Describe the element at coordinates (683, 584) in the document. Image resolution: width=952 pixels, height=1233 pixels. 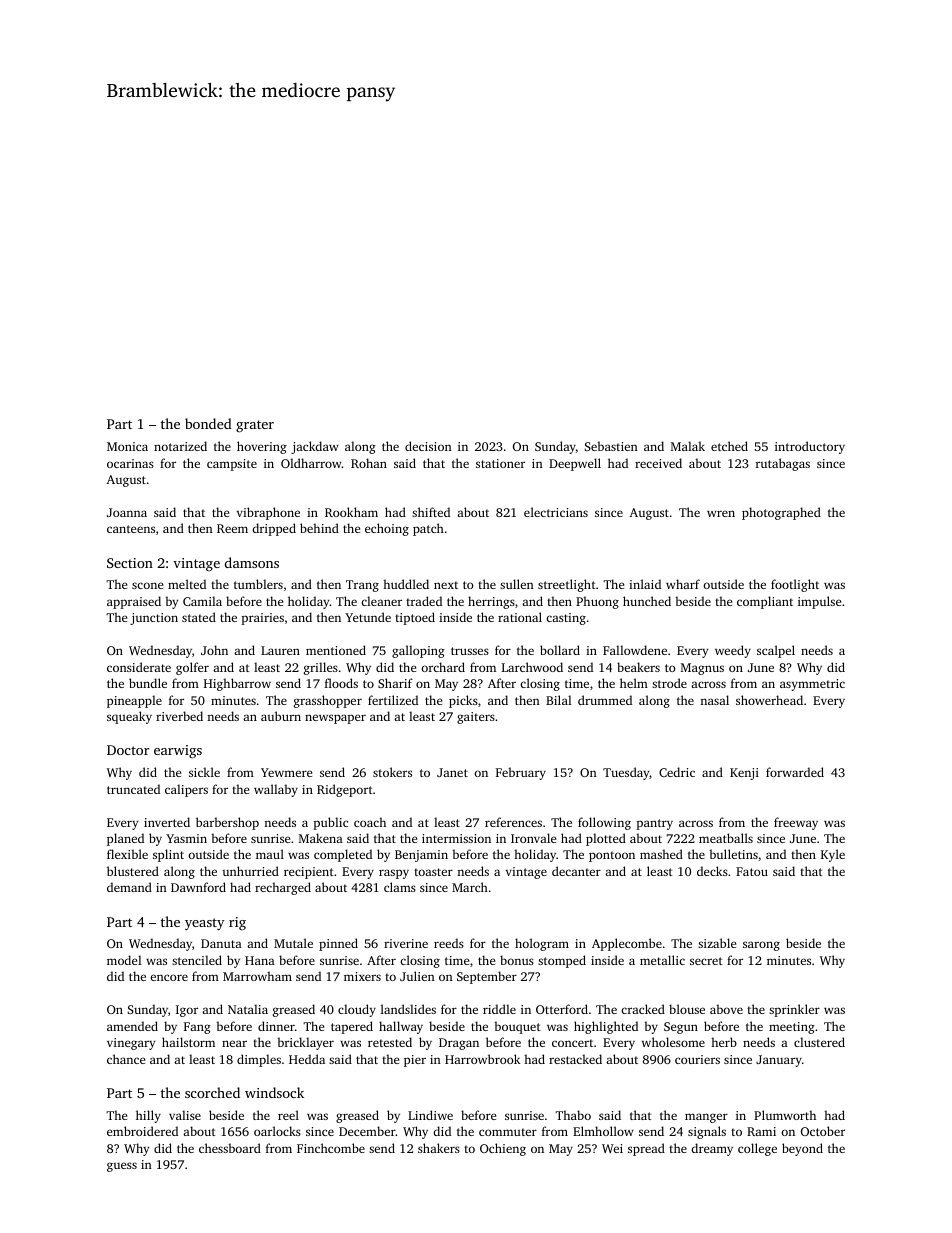
I see `wharf` at that location.
